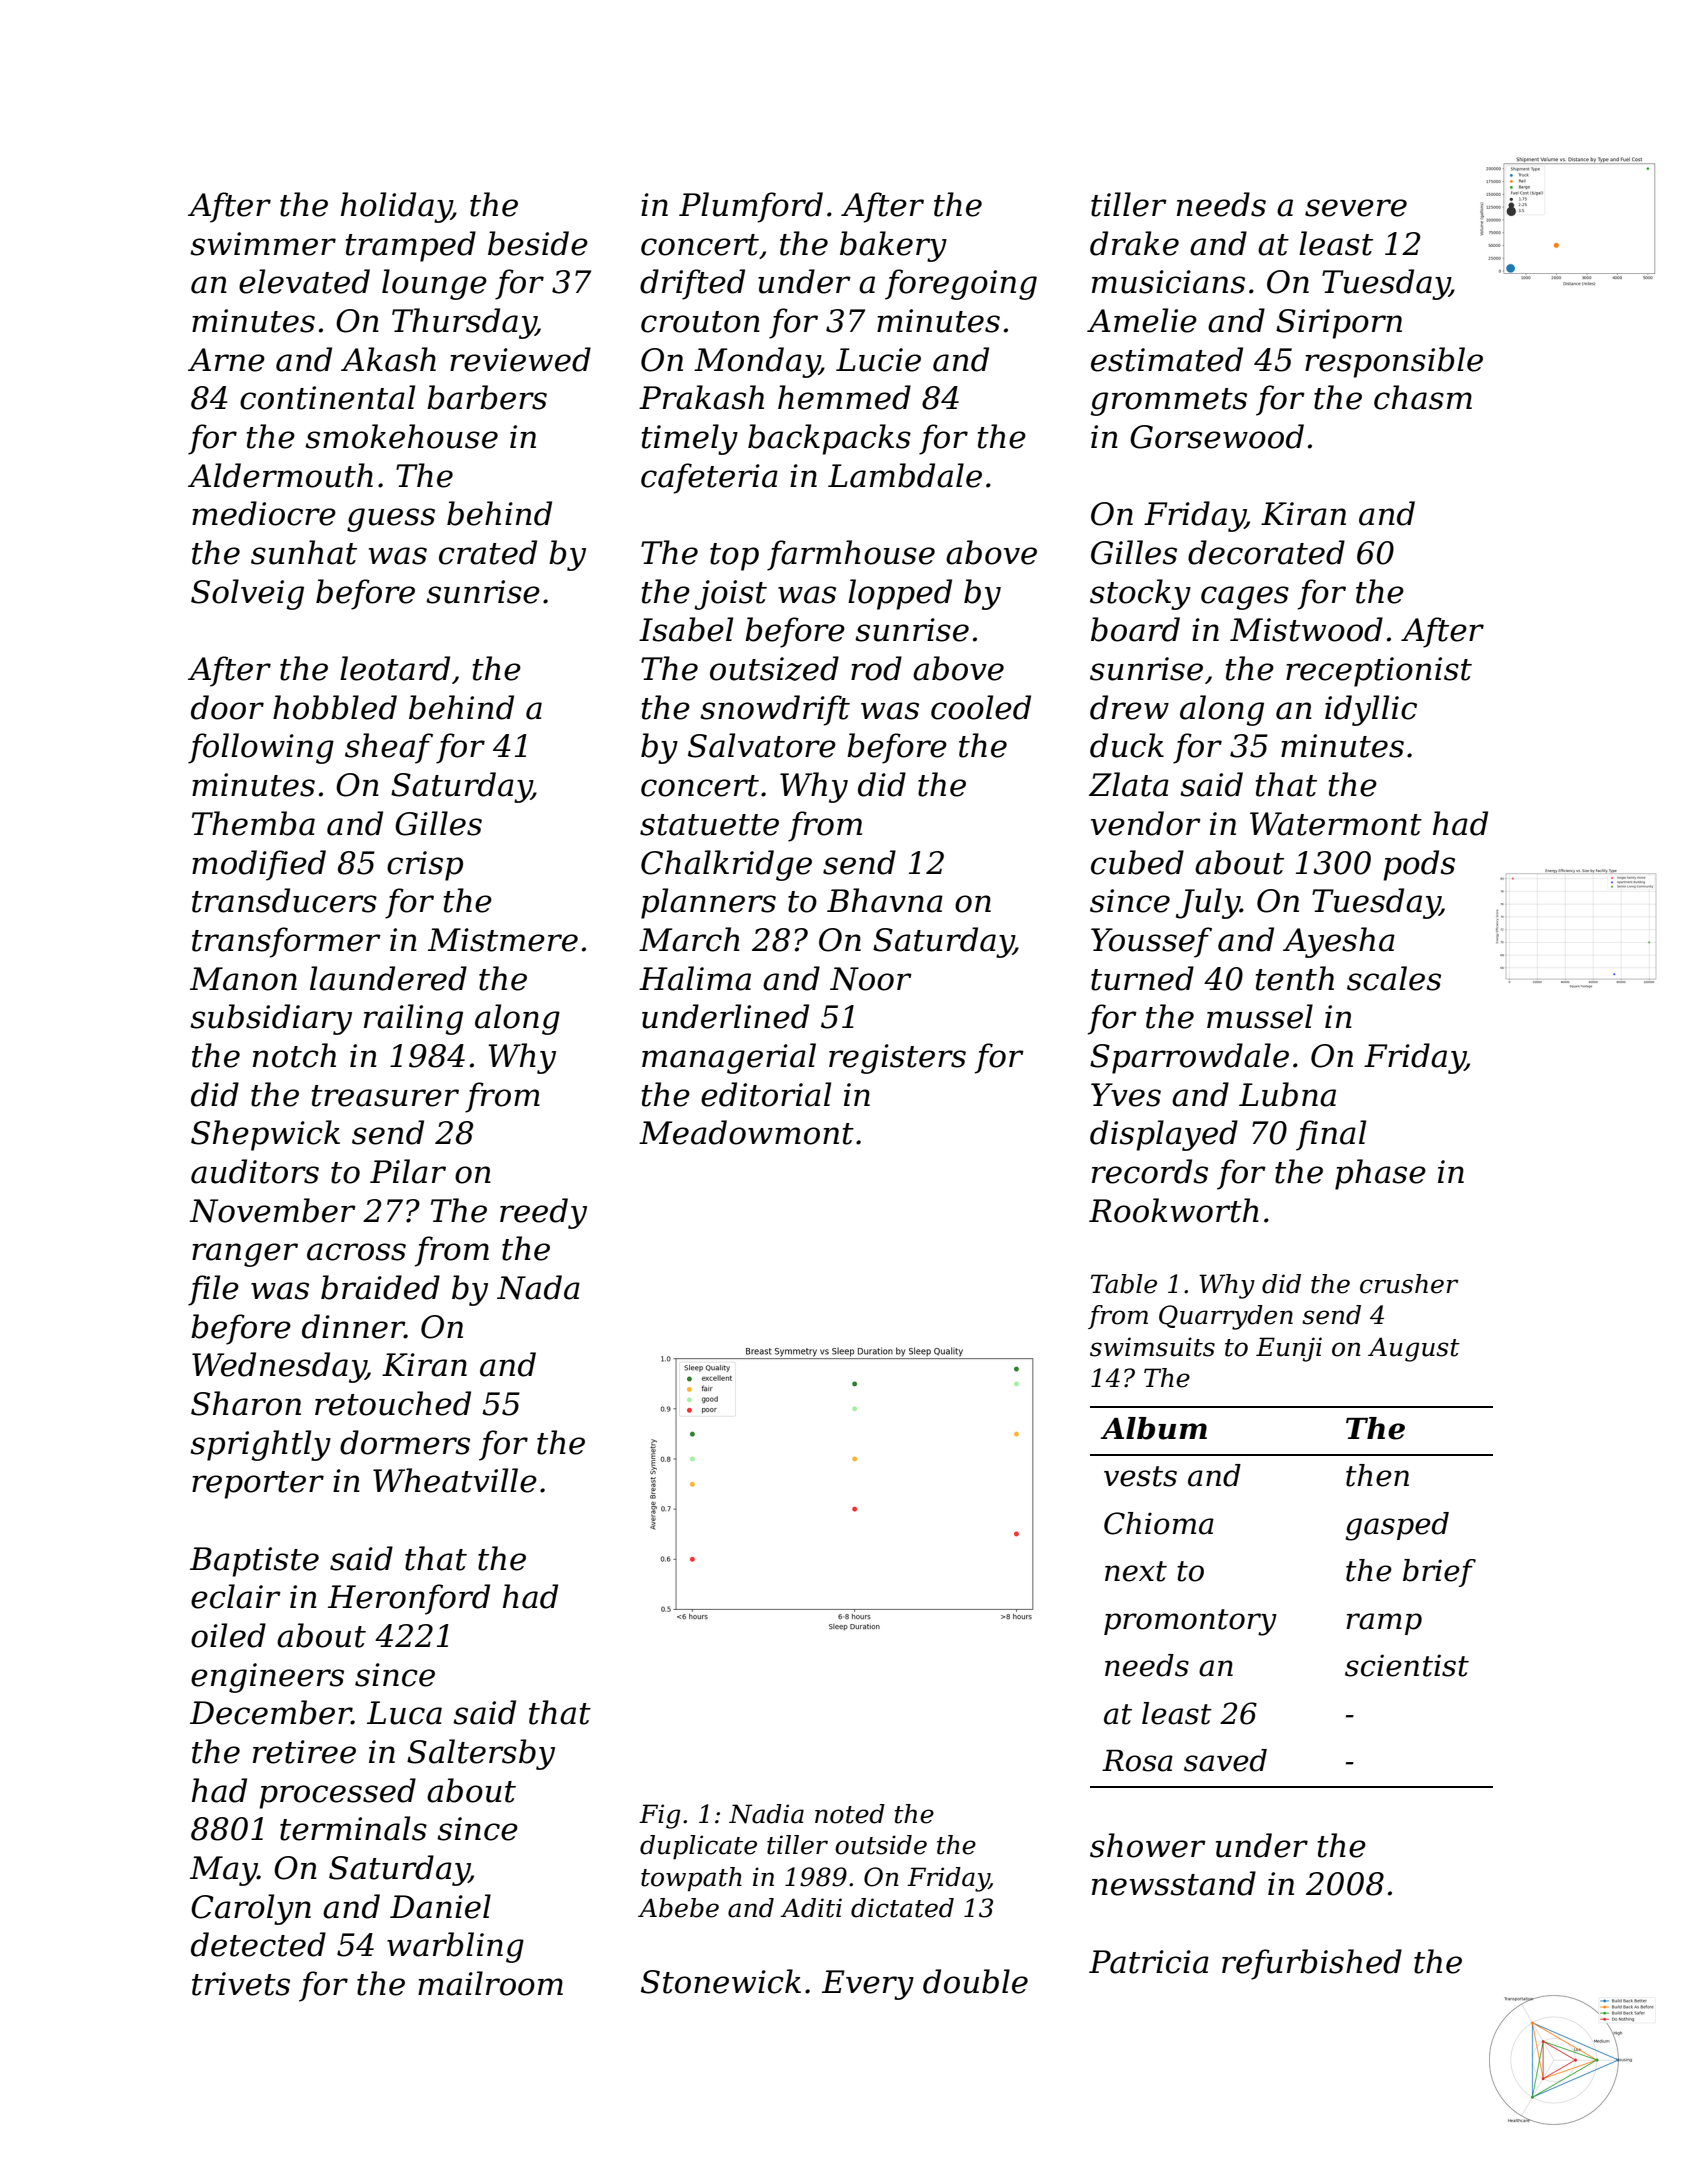 This document has height=2178, width=1683. I want to click on Noor, so click(871, 979).
